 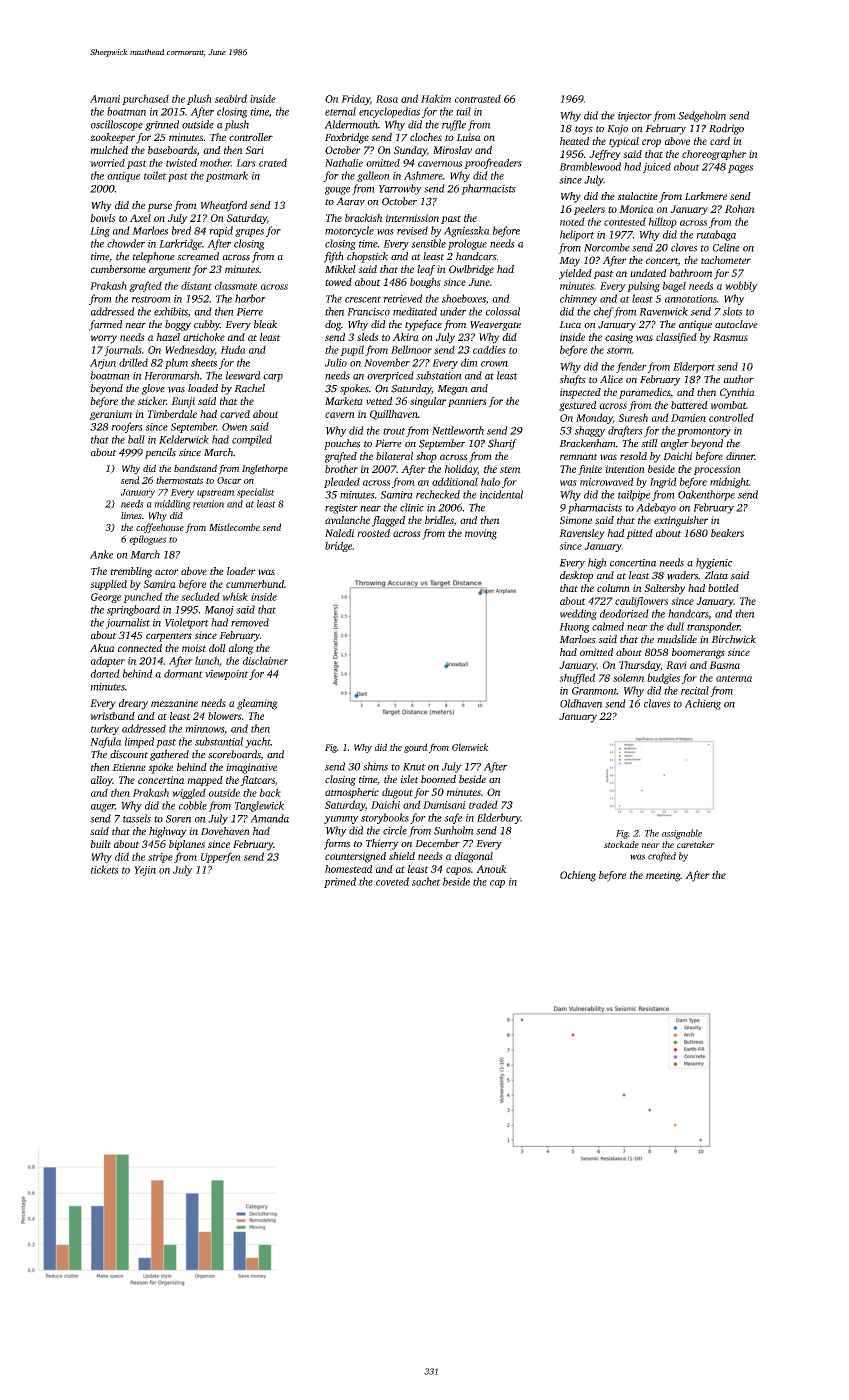 What do you see at coordinates (436, 98) in the page?
I see `Hakim` at bounding box center [436, 98].
